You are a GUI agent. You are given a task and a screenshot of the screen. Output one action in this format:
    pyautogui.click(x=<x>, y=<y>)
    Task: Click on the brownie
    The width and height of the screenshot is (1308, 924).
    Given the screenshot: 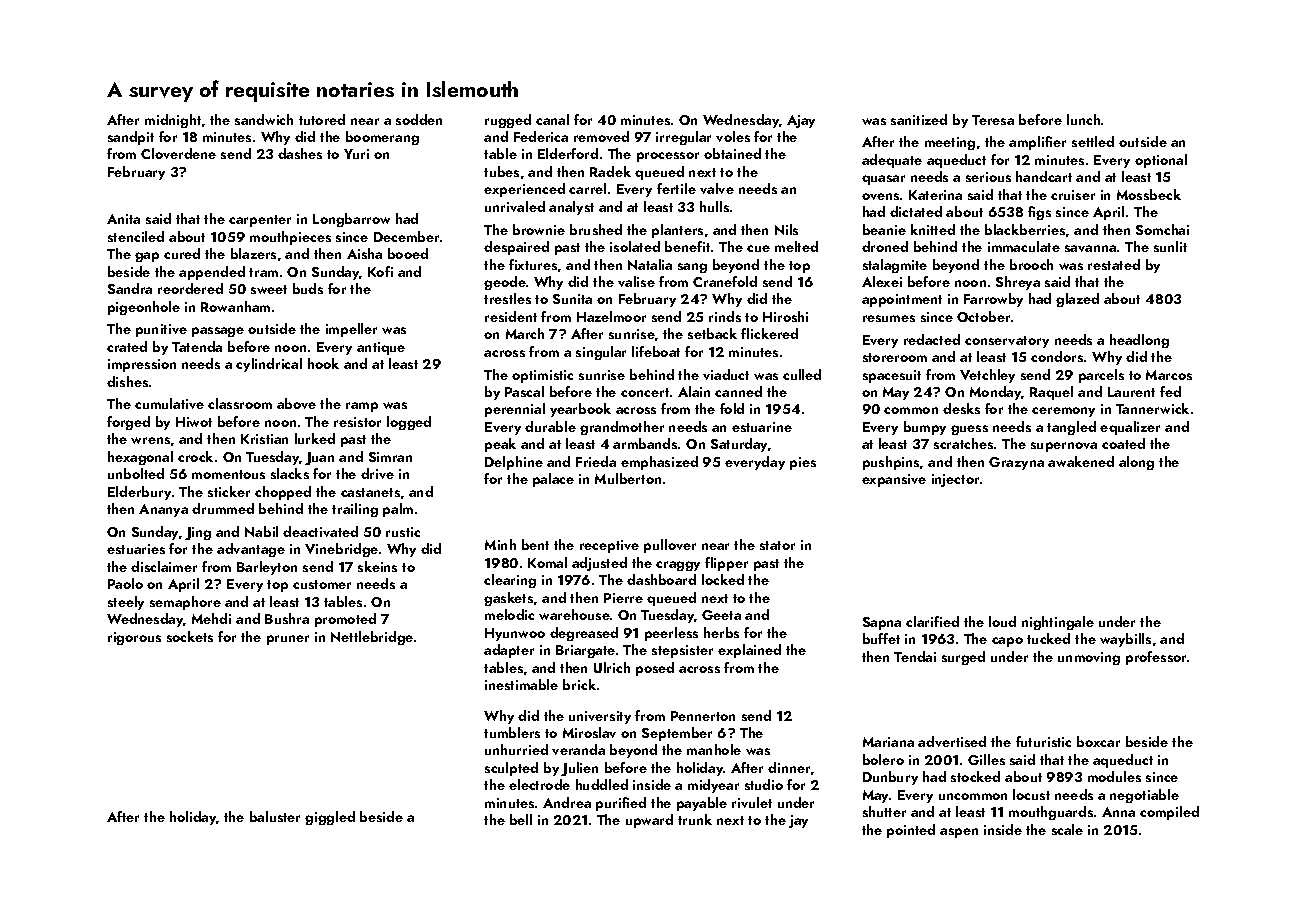 What is the action you would take?
    pyautogui.click(x=539, y=229)
